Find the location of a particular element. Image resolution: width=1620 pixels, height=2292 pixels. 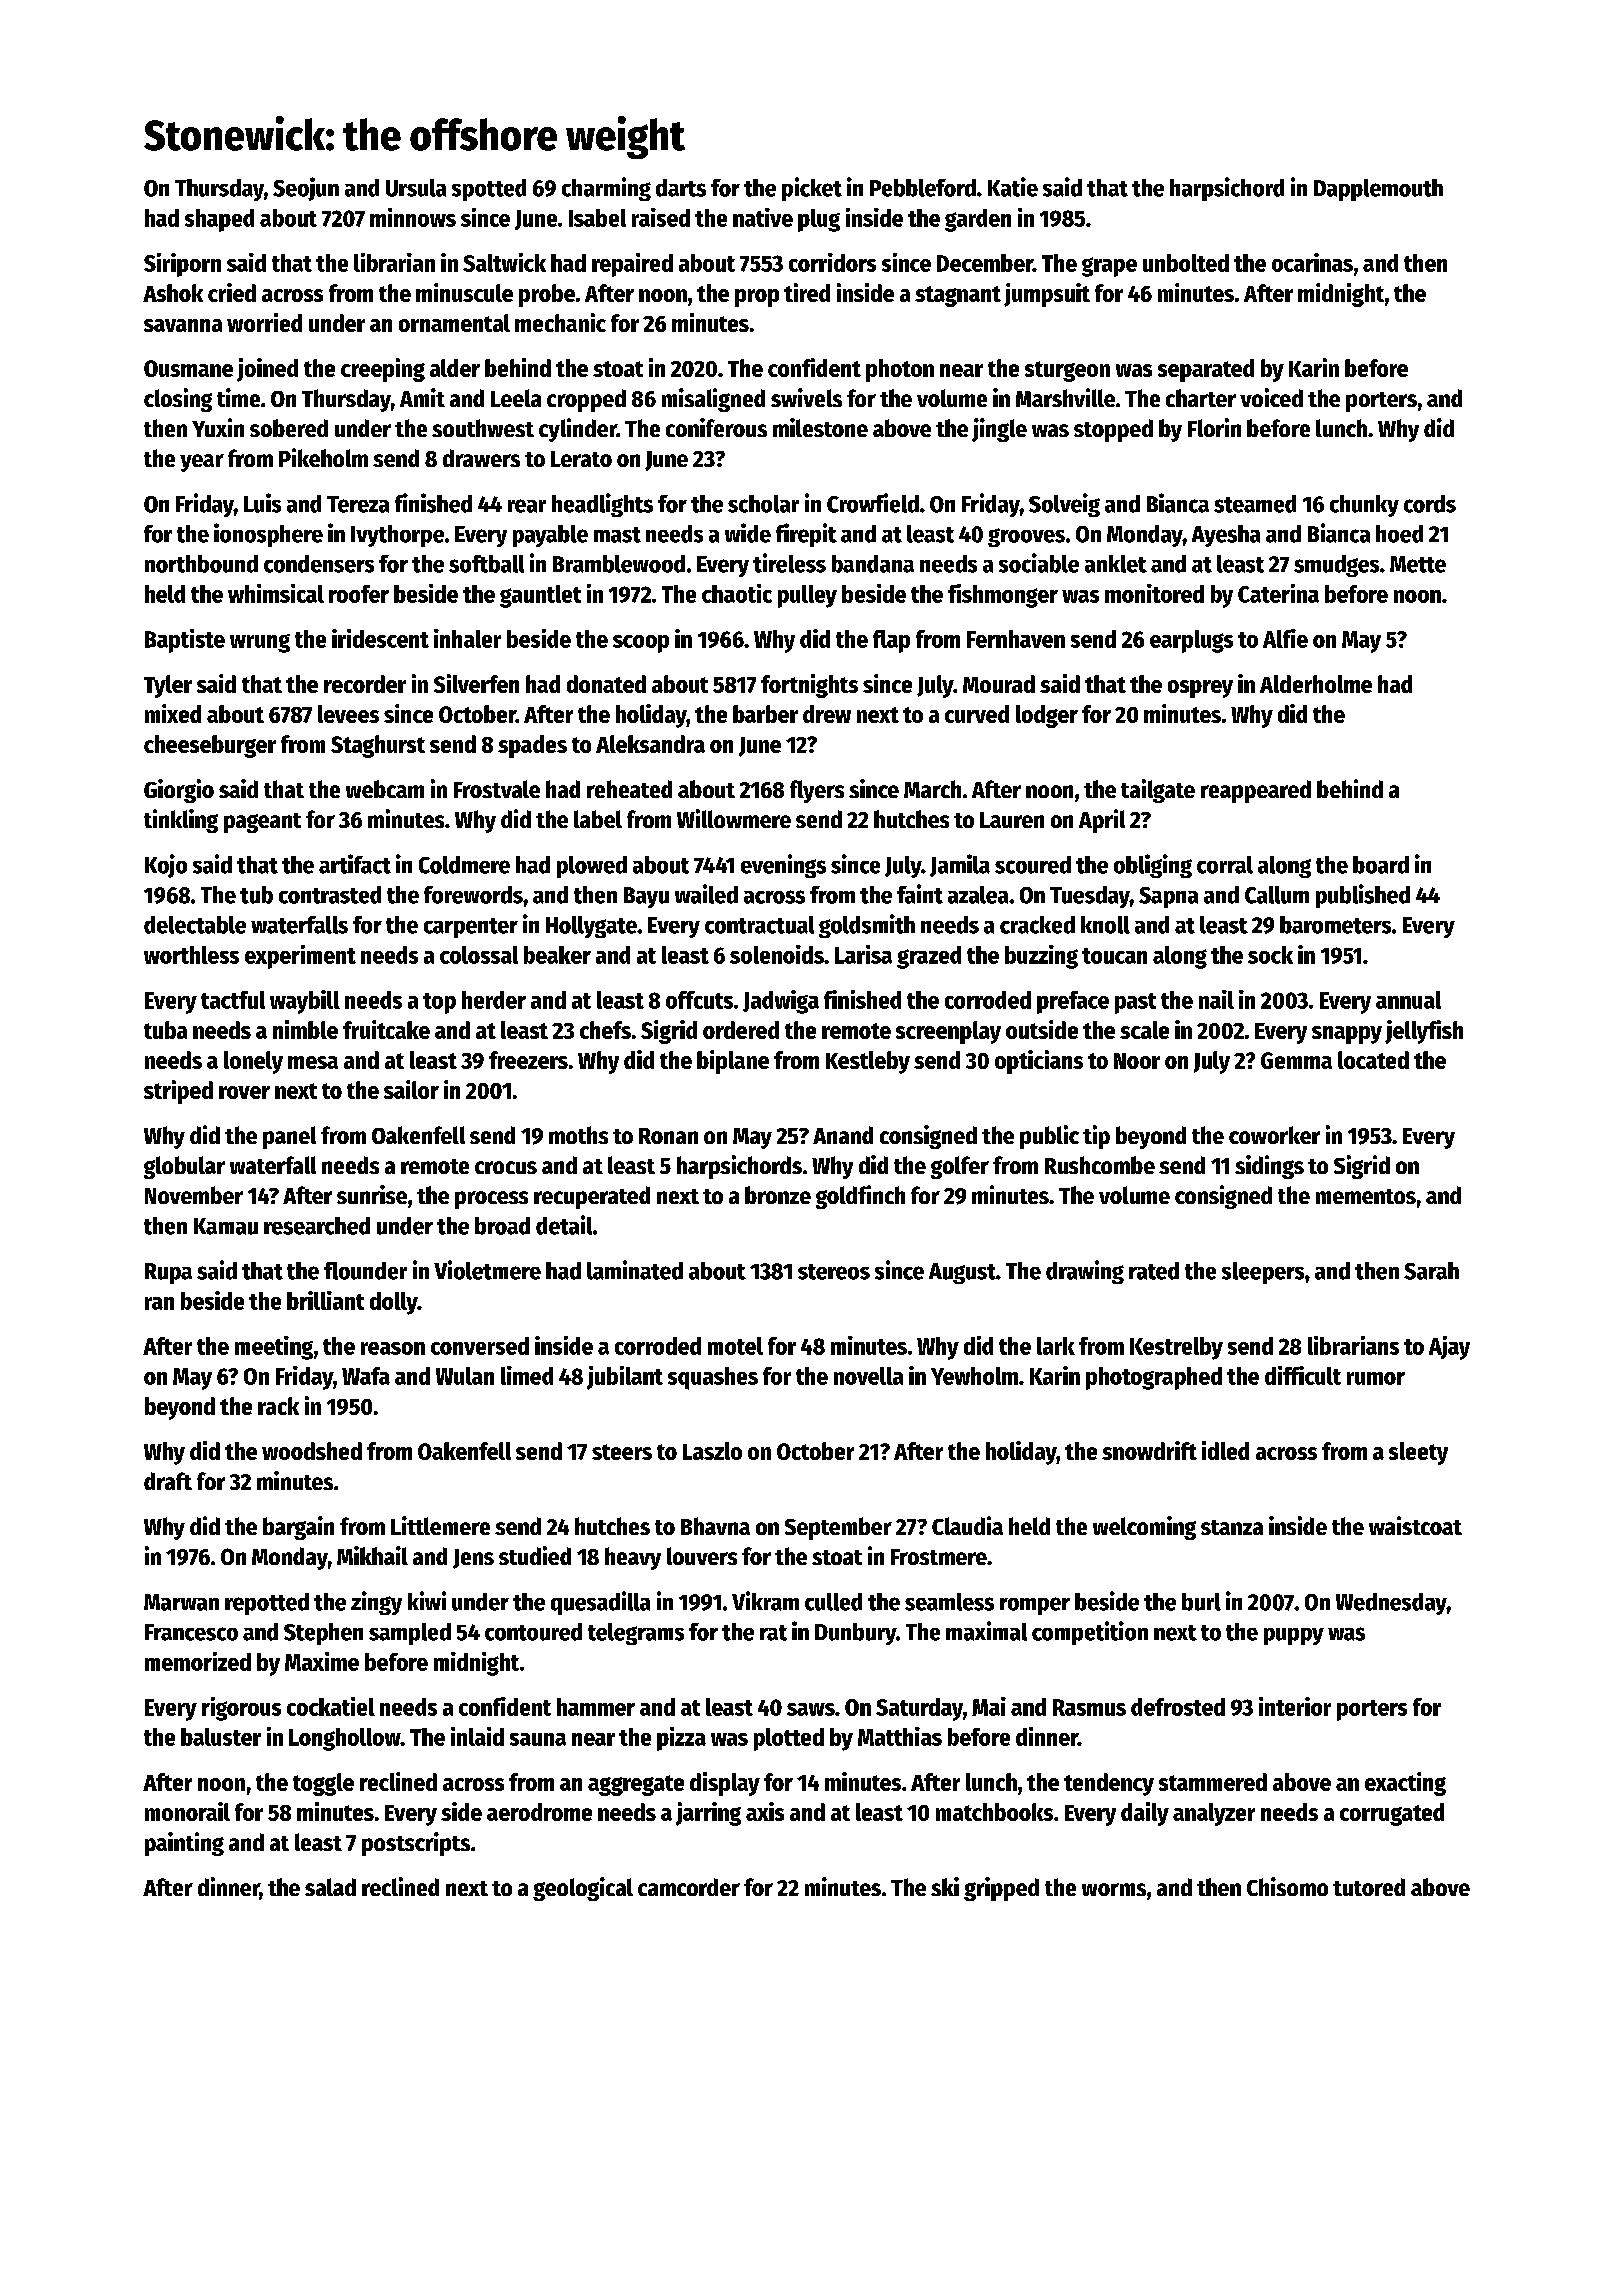

Ursula is located at coordinates (416, 188).
